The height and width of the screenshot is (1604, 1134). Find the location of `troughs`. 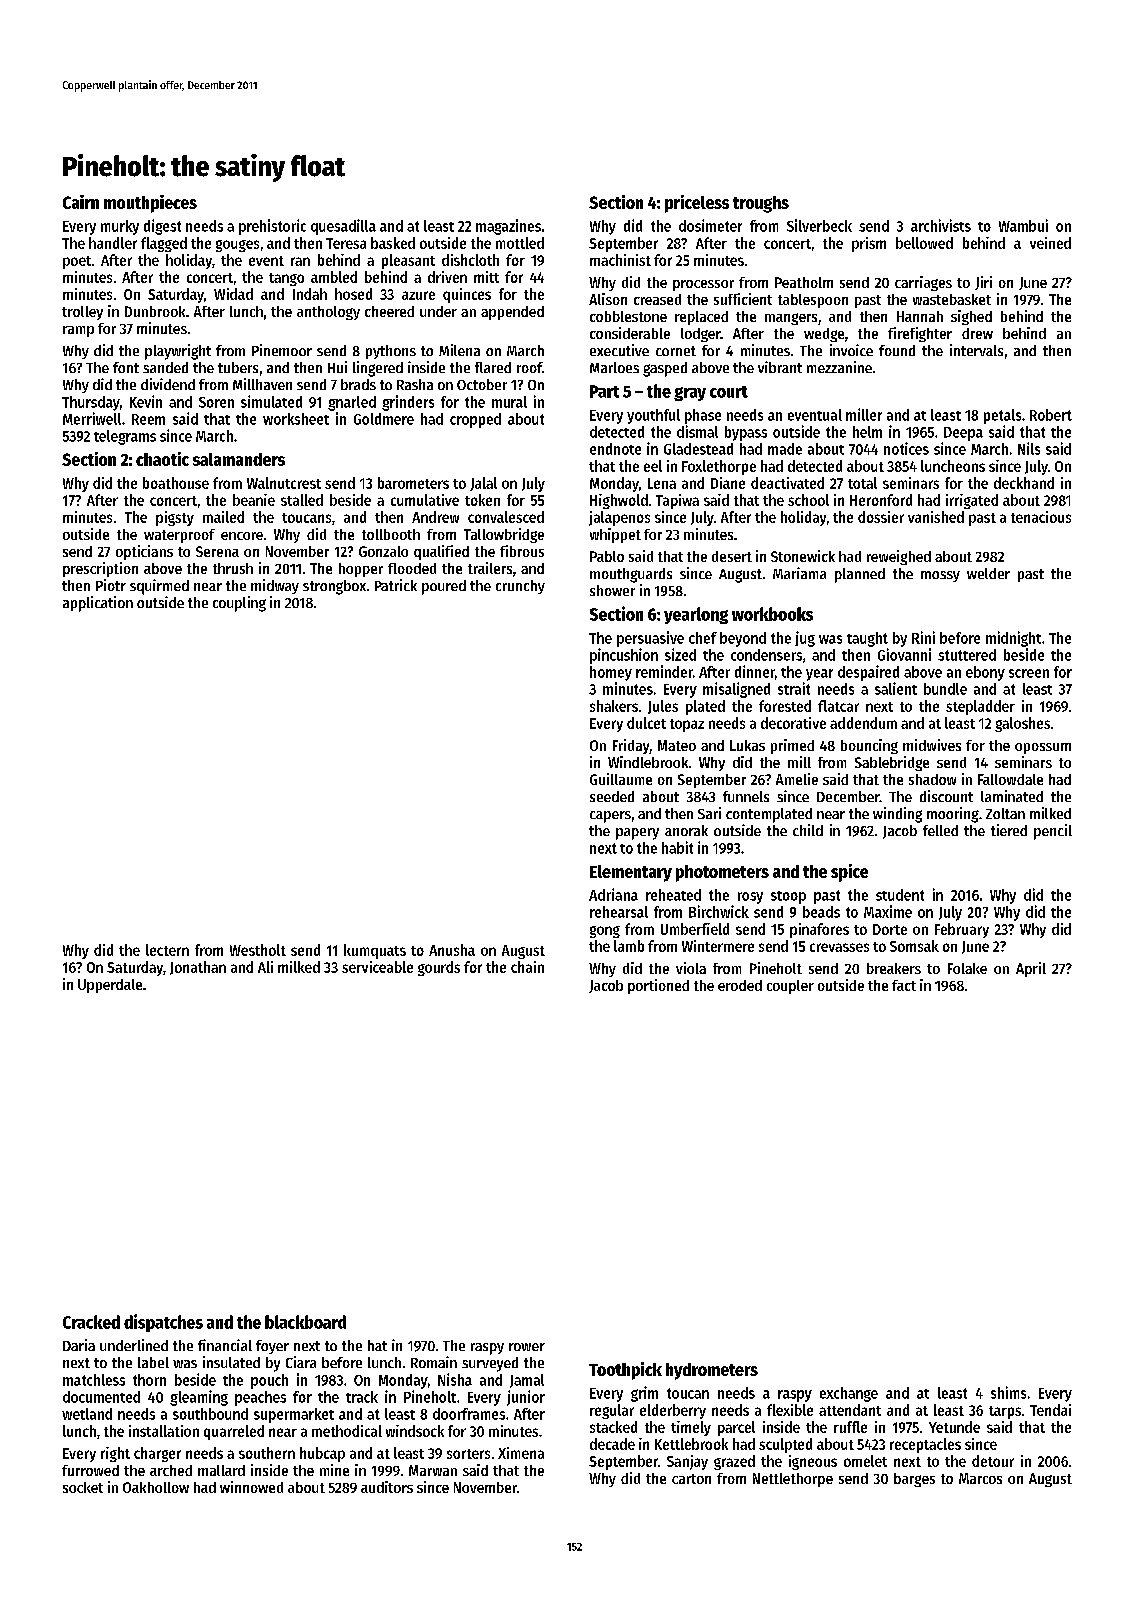

troughs is located at coordinates (761, 204).
